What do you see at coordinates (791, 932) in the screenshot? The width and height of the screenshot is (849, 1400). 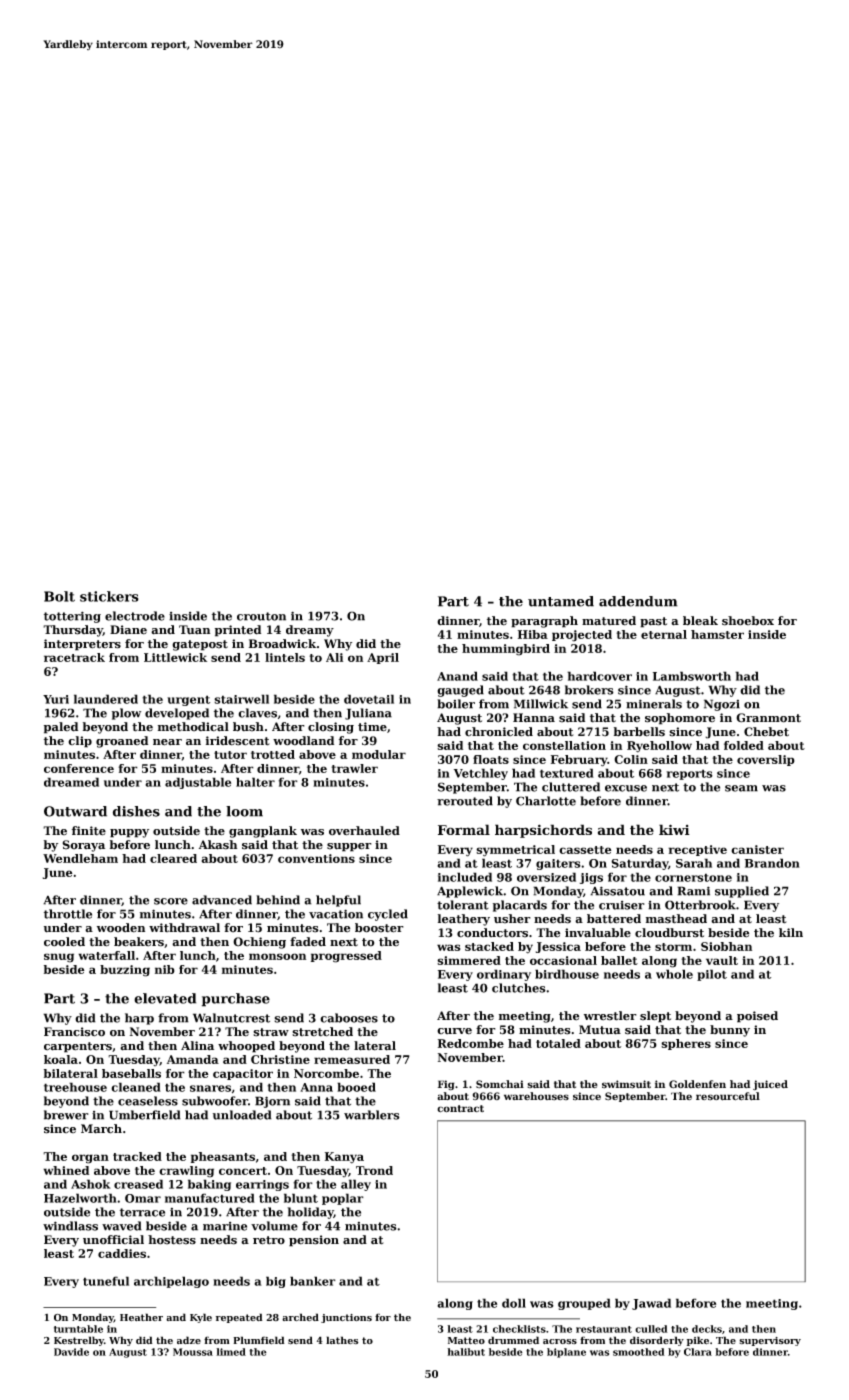 I see `kiln` at bounding box center [791, 932].
